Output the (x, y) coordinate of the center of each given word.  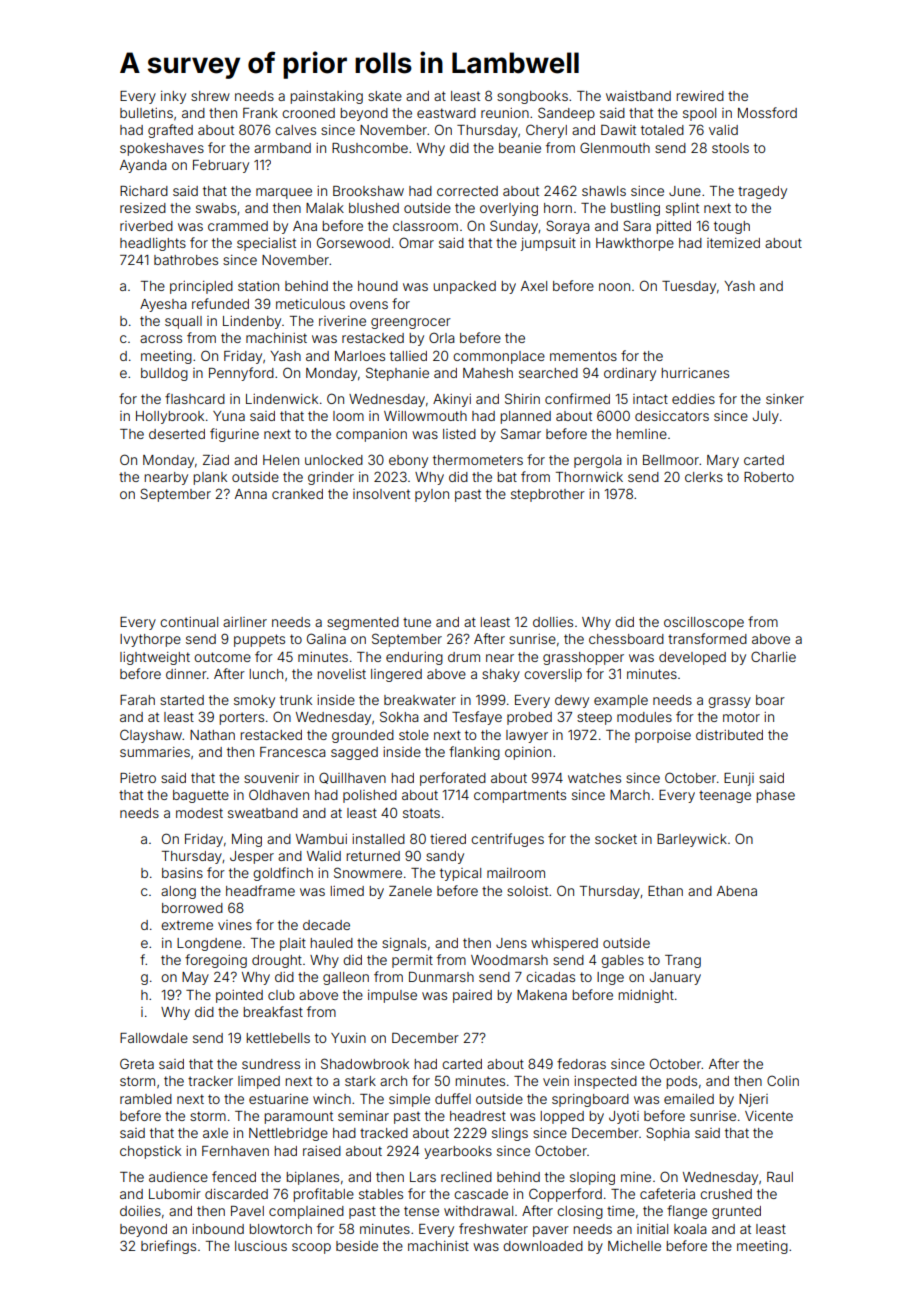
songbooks (532, 97)
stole (414, 735)
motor (741, 717)
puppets (259, 640)
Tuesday (689, 287)
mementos (583, 356)
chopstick (150, 1152)
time (621, 1211)
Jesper (252, 857)
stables (381, 1194)
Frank (260, 113)
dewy (572, 701)
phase (775, 796)
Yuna (229, 416)
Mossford (767, 112)
